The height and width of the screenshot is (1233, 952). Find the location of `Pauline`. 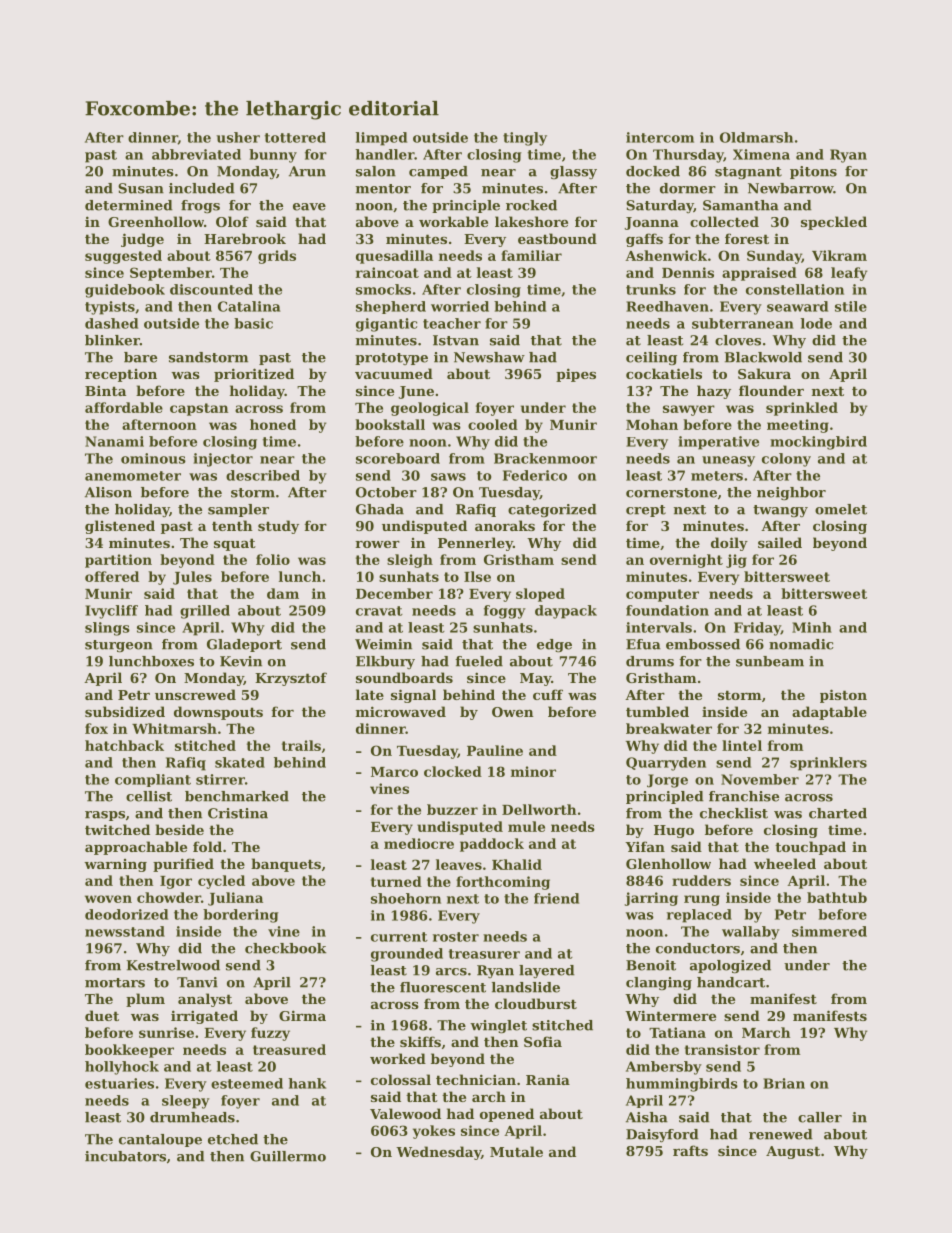

Pauline is located at coordinates (495, 750).
